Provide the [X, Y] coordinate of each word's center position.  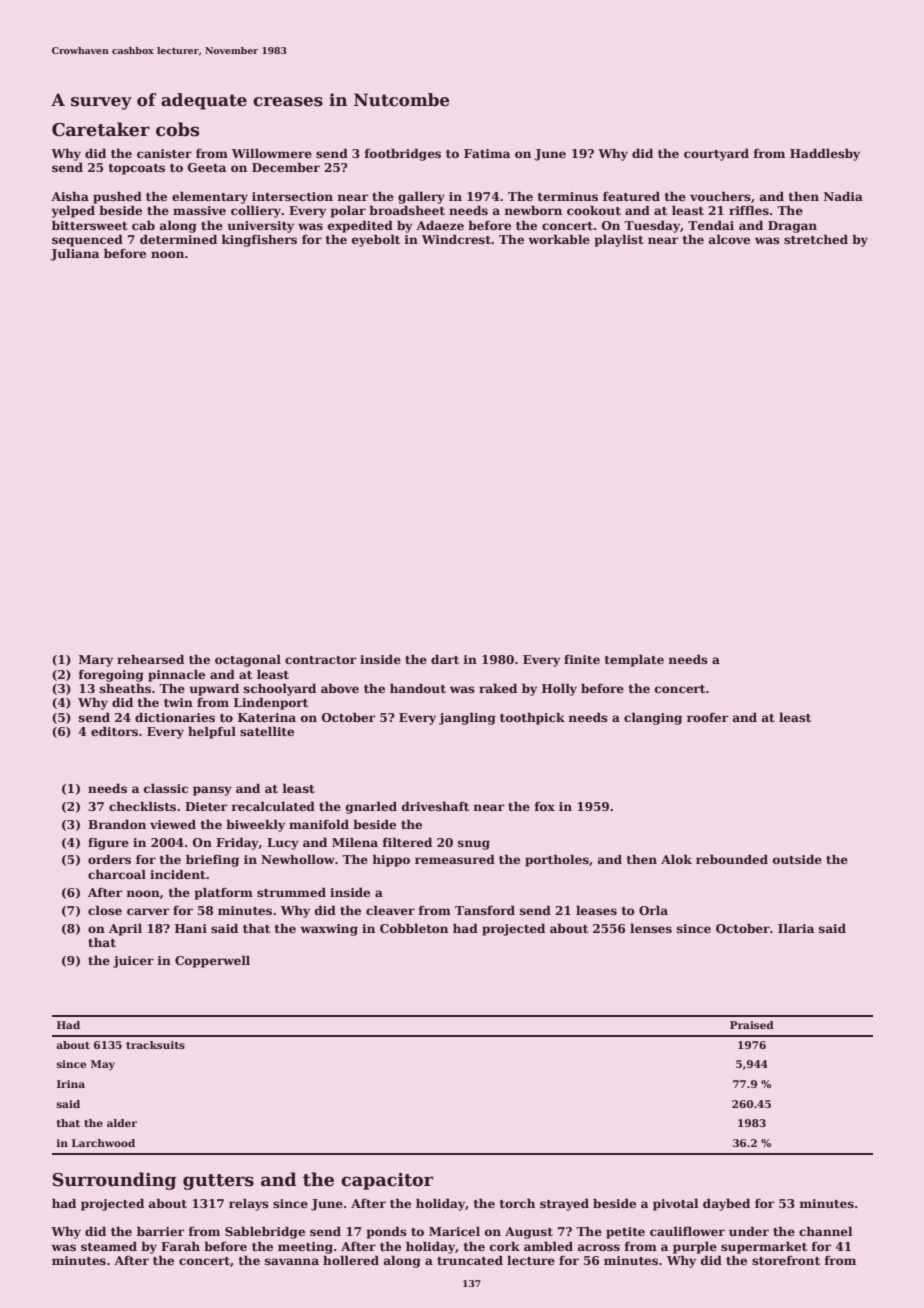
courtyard [716, 154]
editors [114, 731]
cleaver [390, 910]
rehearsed [150, 659]
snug [474, 845]
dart [445, 659]
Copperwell [212, 961]
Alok [676, 859]
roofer [707, 717]
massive [199, 210]
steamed [109, 1246]
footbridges [402, 154]
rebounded [732, 859]
